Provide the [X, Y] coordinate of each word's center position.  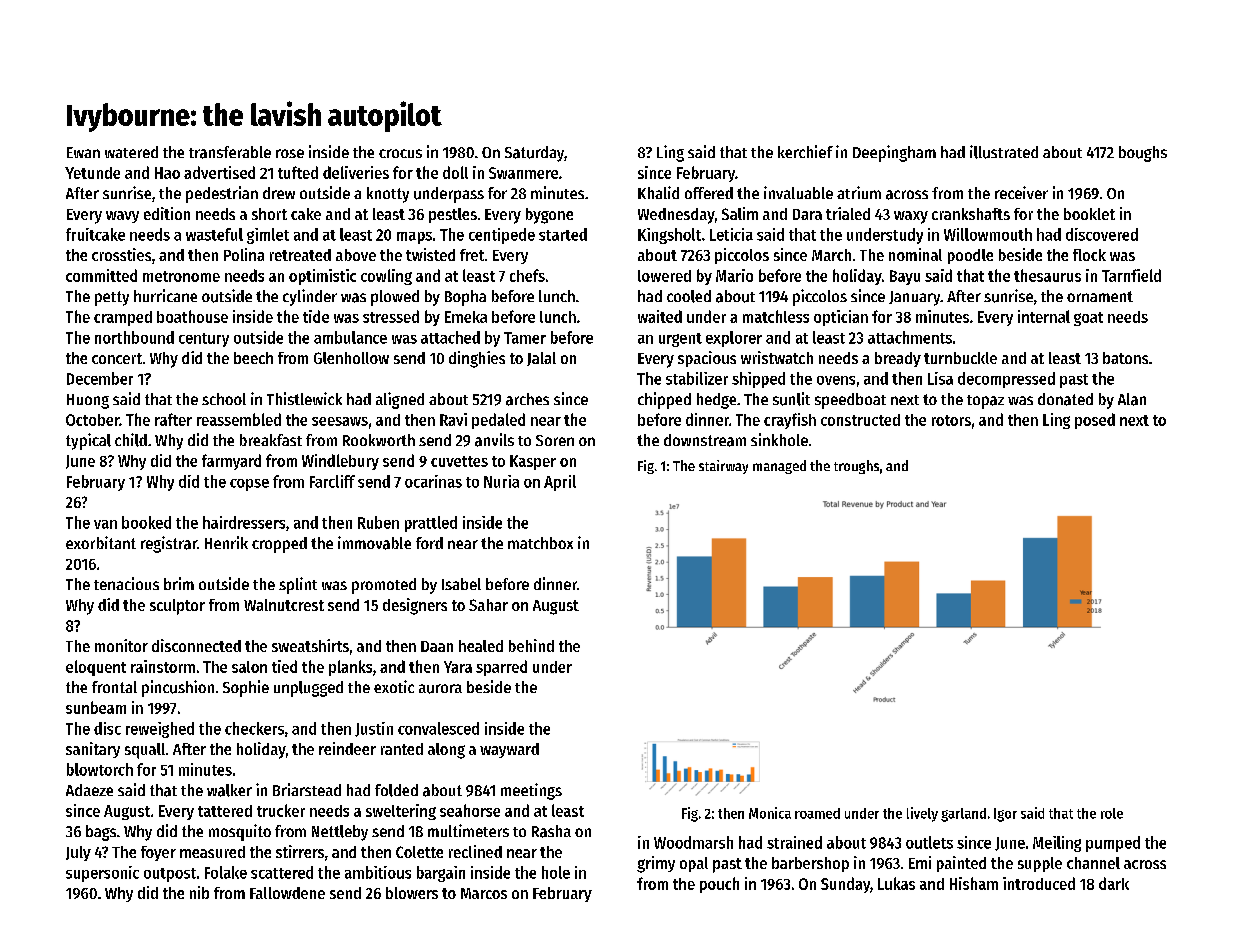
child [131, 440]
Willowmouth [988, 234]
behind [531, 645]
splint [298, 585]
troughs [856, 467]
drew [279, 193]
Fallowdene [287, 893]
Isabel [461, 584]
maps [414, 238]
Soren [555, 440]
